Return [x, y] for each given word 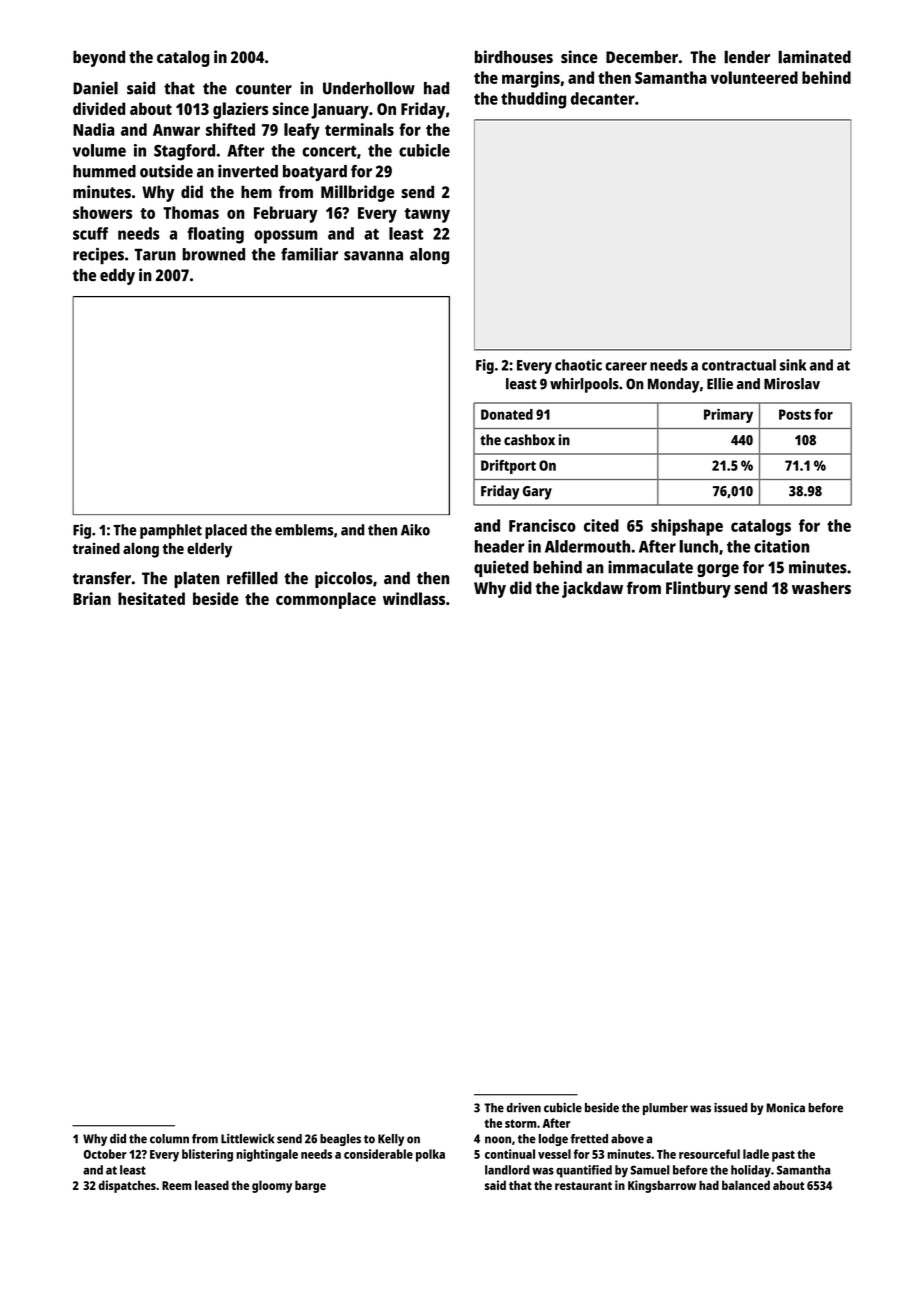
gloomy [272, 1186]
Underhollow [369, 88]
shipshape [687, 527]
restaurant [583, 1186]
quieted [501, 568]
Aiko [415, 530]
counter [264, 89]
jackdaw [592, 589]
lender [747, 57]
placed [226, 531]
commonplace [326, 600]
